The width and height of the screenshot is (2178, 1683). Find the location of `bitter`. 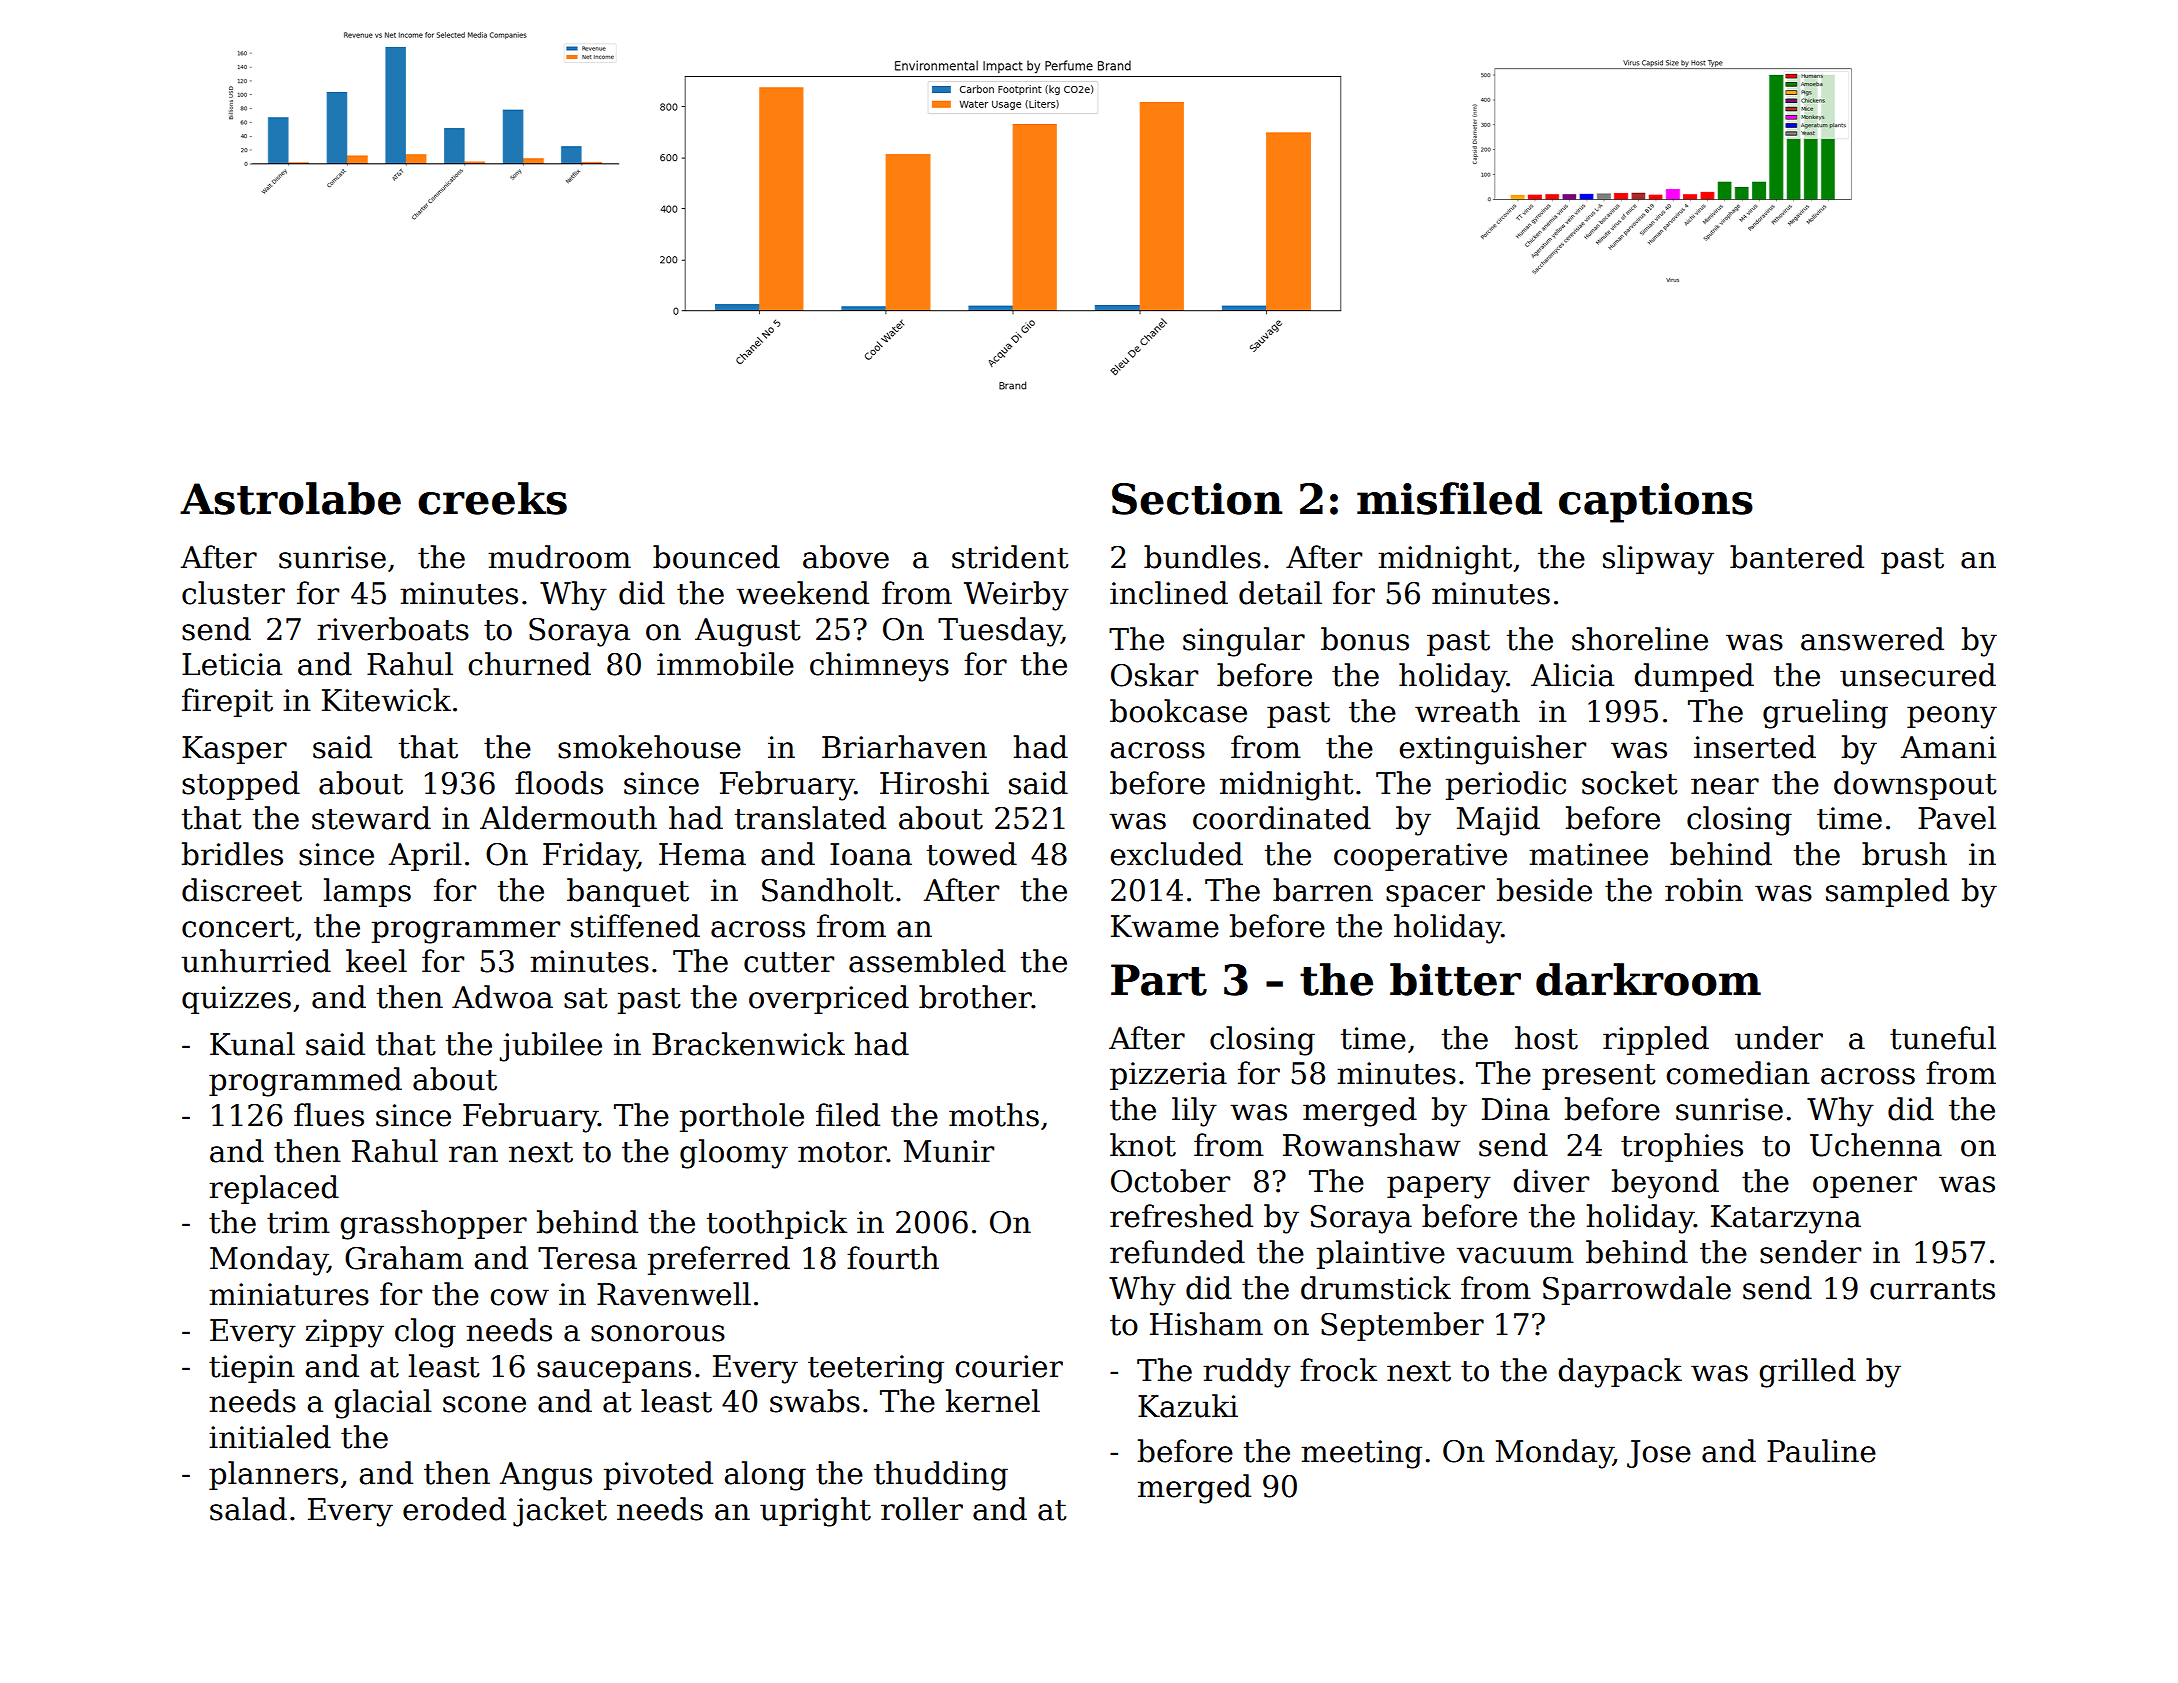

bitter is located at coordinates (1455, 979).
